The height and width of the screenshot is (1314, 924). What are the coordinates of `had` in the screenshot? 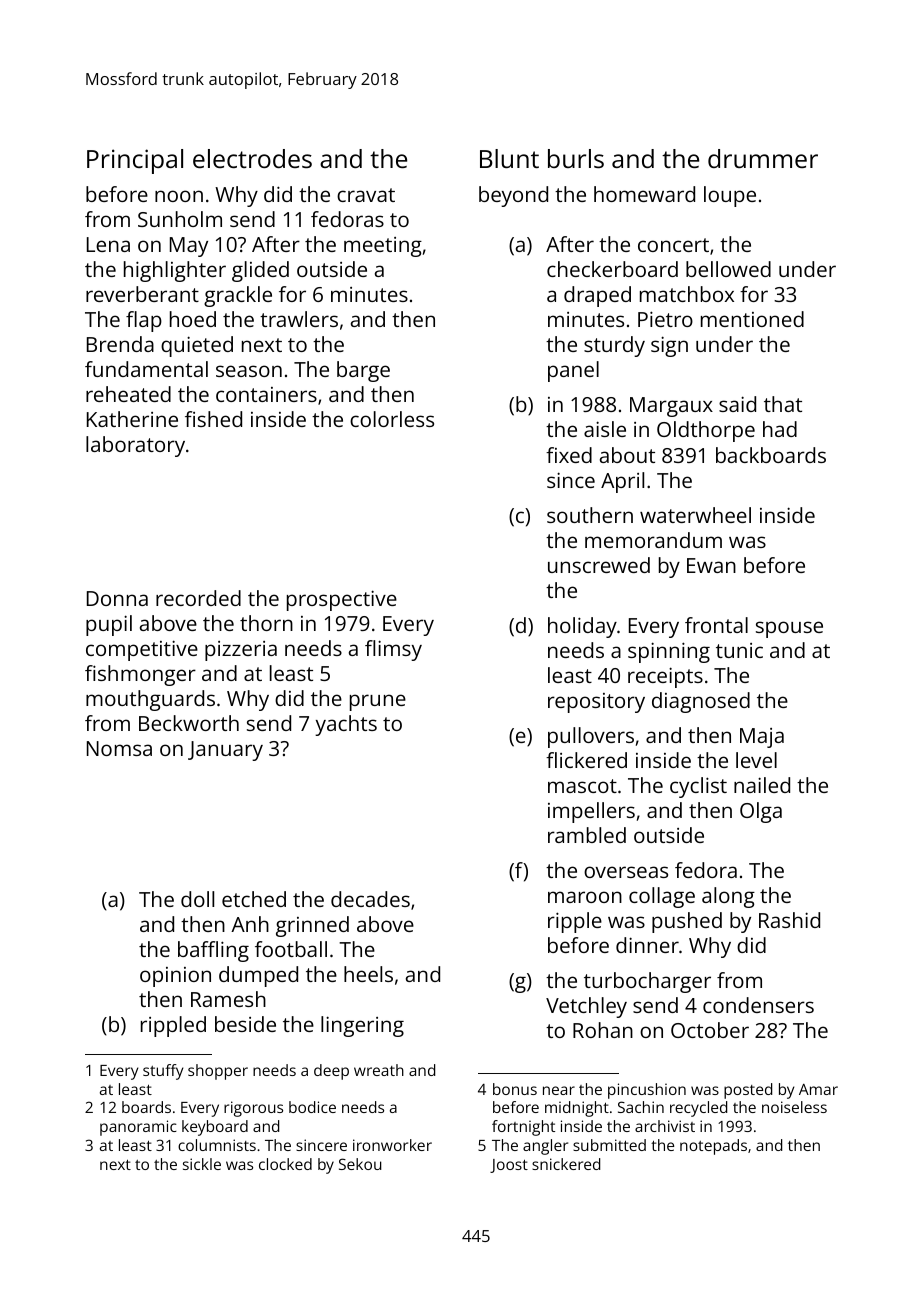 It's located at (780, 429).
